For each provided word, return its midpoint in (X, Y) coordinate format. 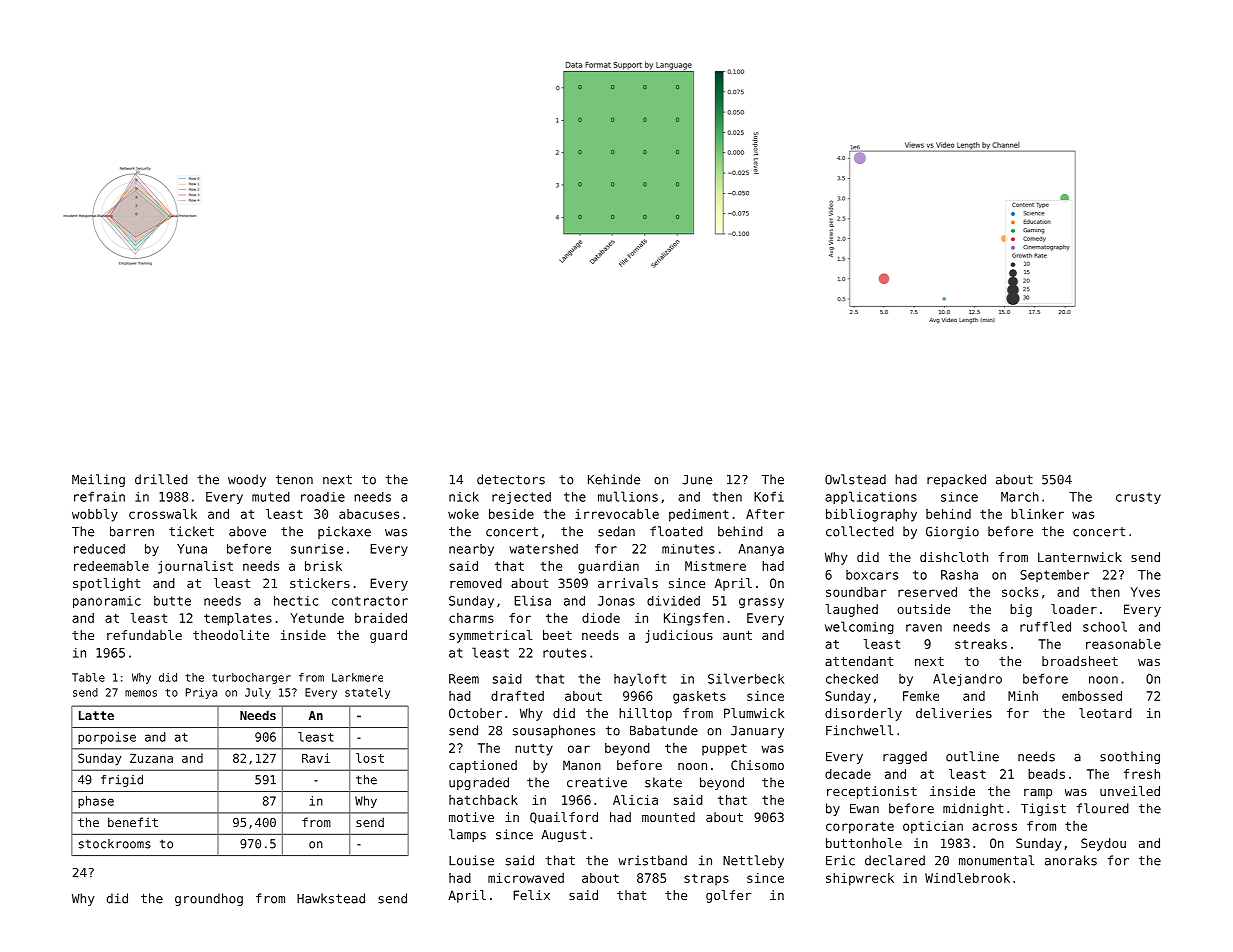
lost (370, 758)
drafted (517, 696)
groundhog (209, 899)
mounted (668, 817)
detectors (511, 479)
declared (895, 860)
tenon (294, 480)
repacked (956, 480)
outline (972, 756)
